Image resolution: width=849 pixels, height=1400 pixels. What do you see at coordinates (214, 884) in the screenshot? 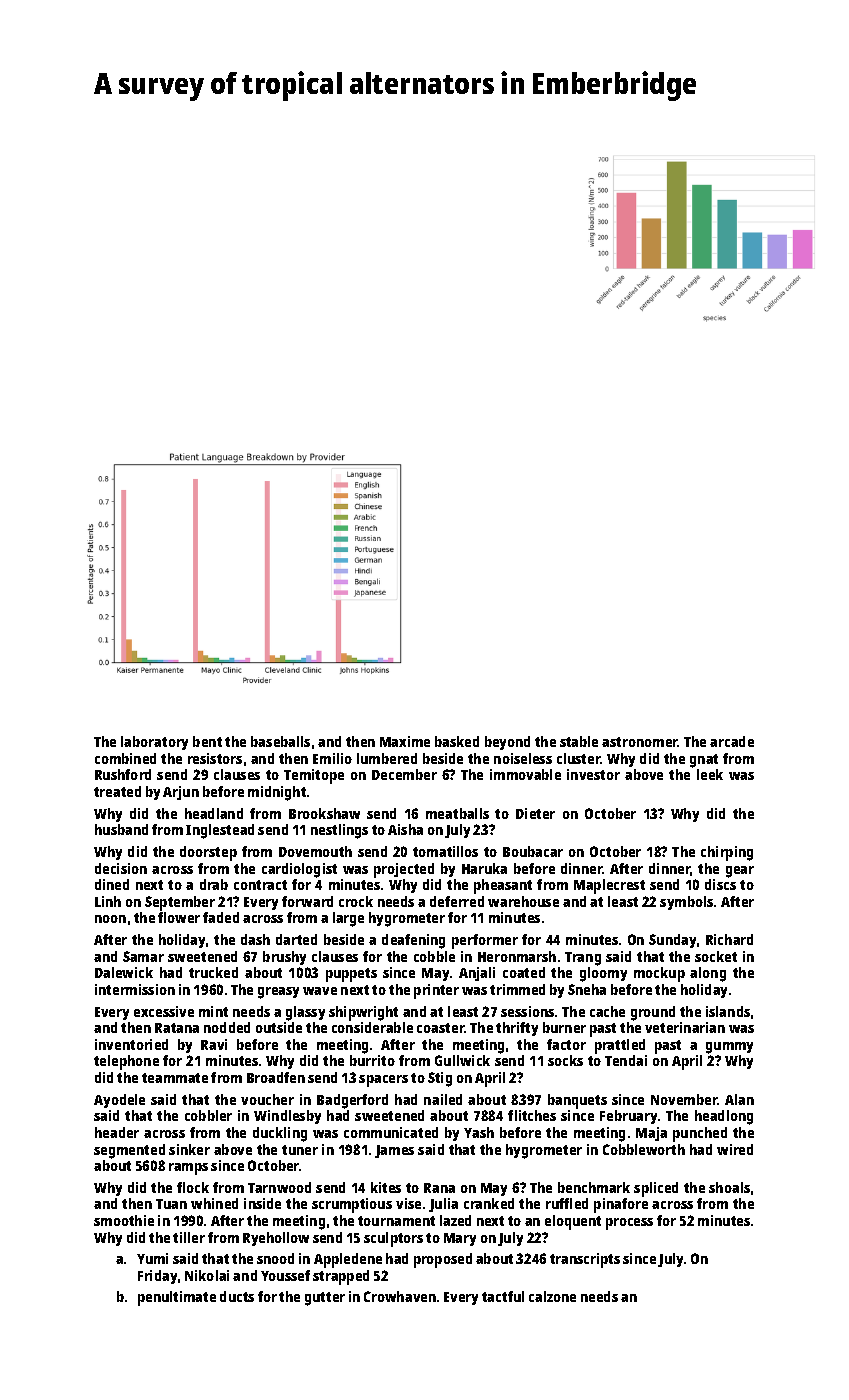
I see `drab` at bounding box center [214, 884].
